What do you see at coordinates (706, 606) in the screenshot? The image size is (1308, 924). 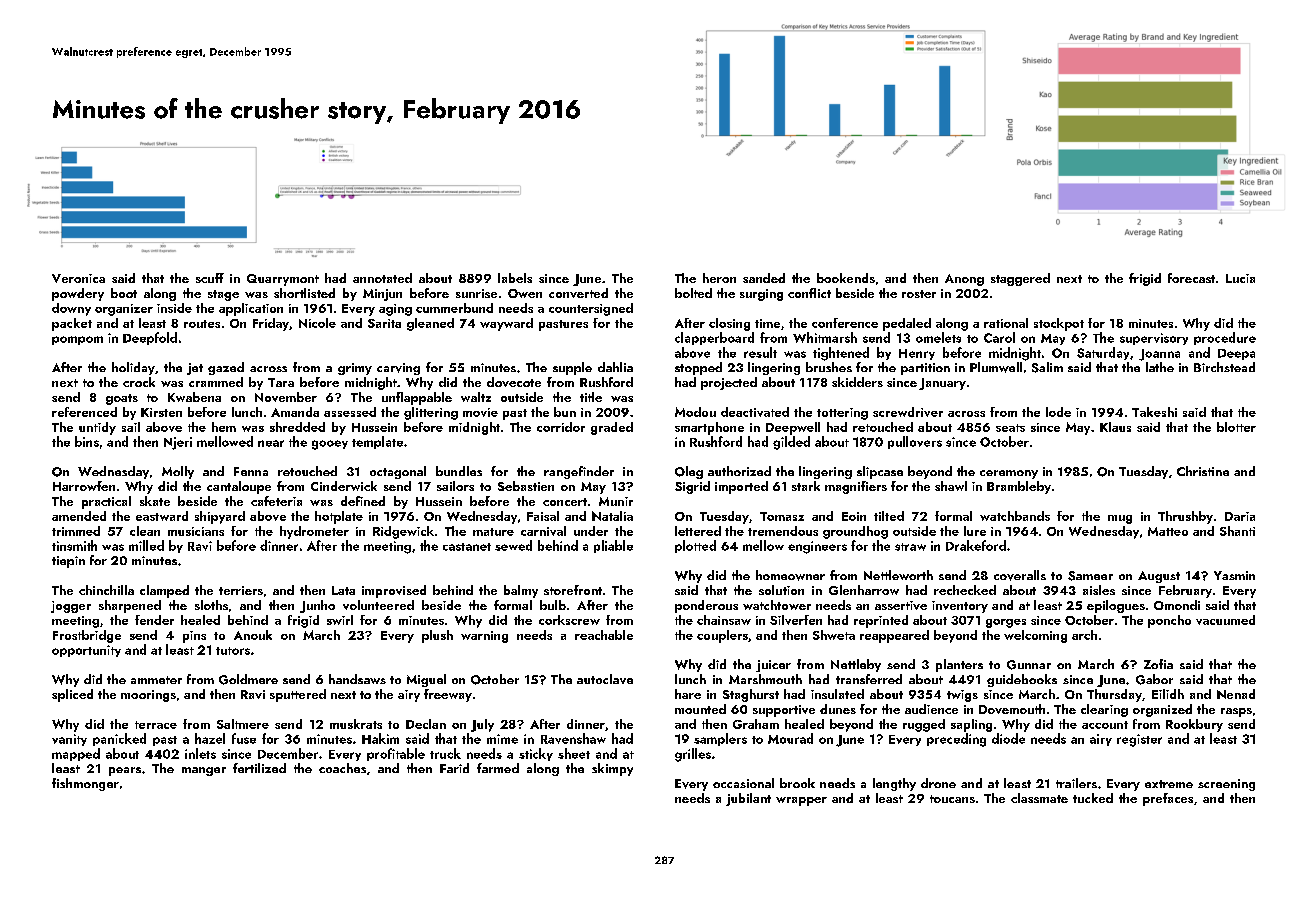 I see `ponderous` at bounding box center [706, 606].
